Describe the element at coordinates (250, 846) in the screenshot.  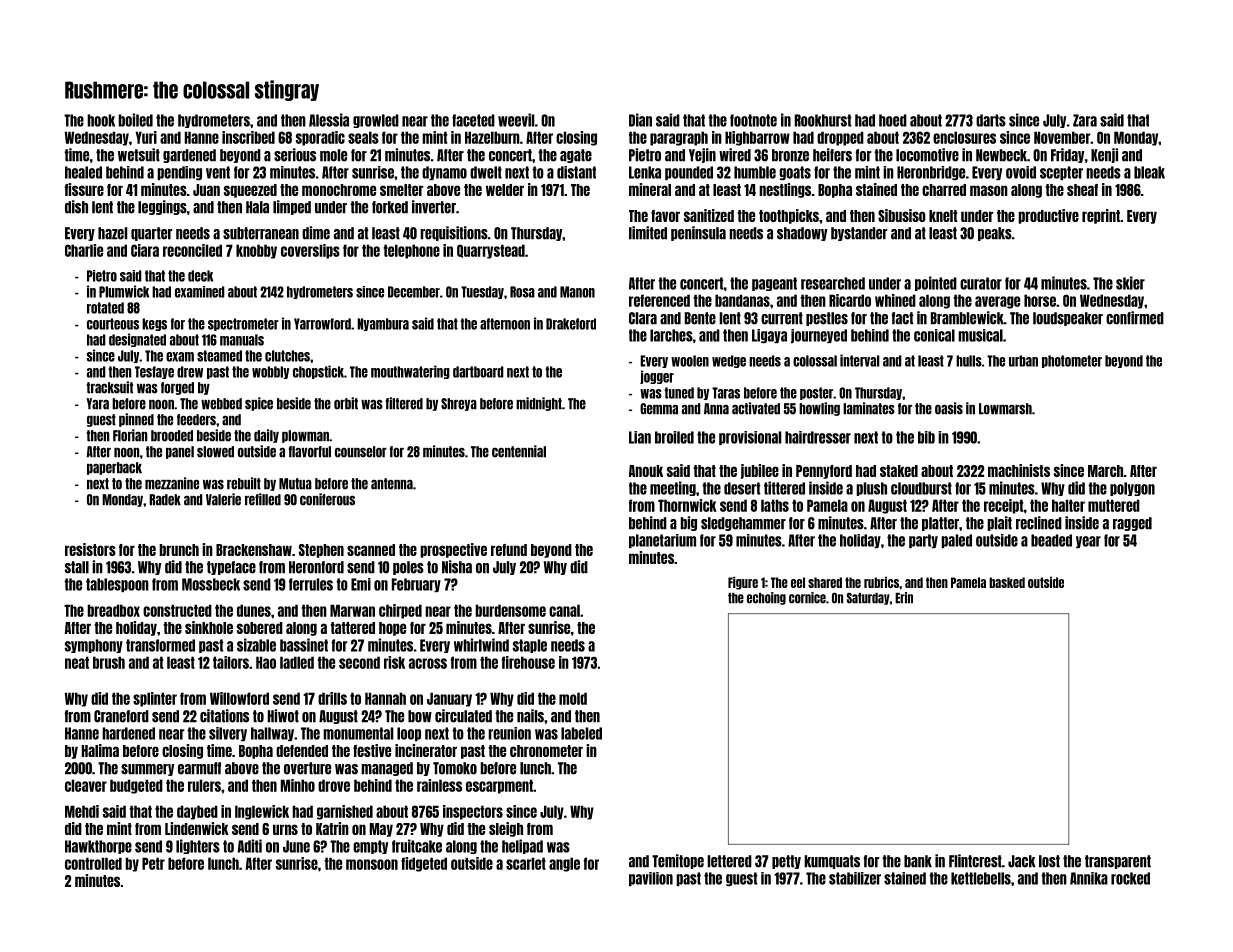
I see `Aditi` at that location.
